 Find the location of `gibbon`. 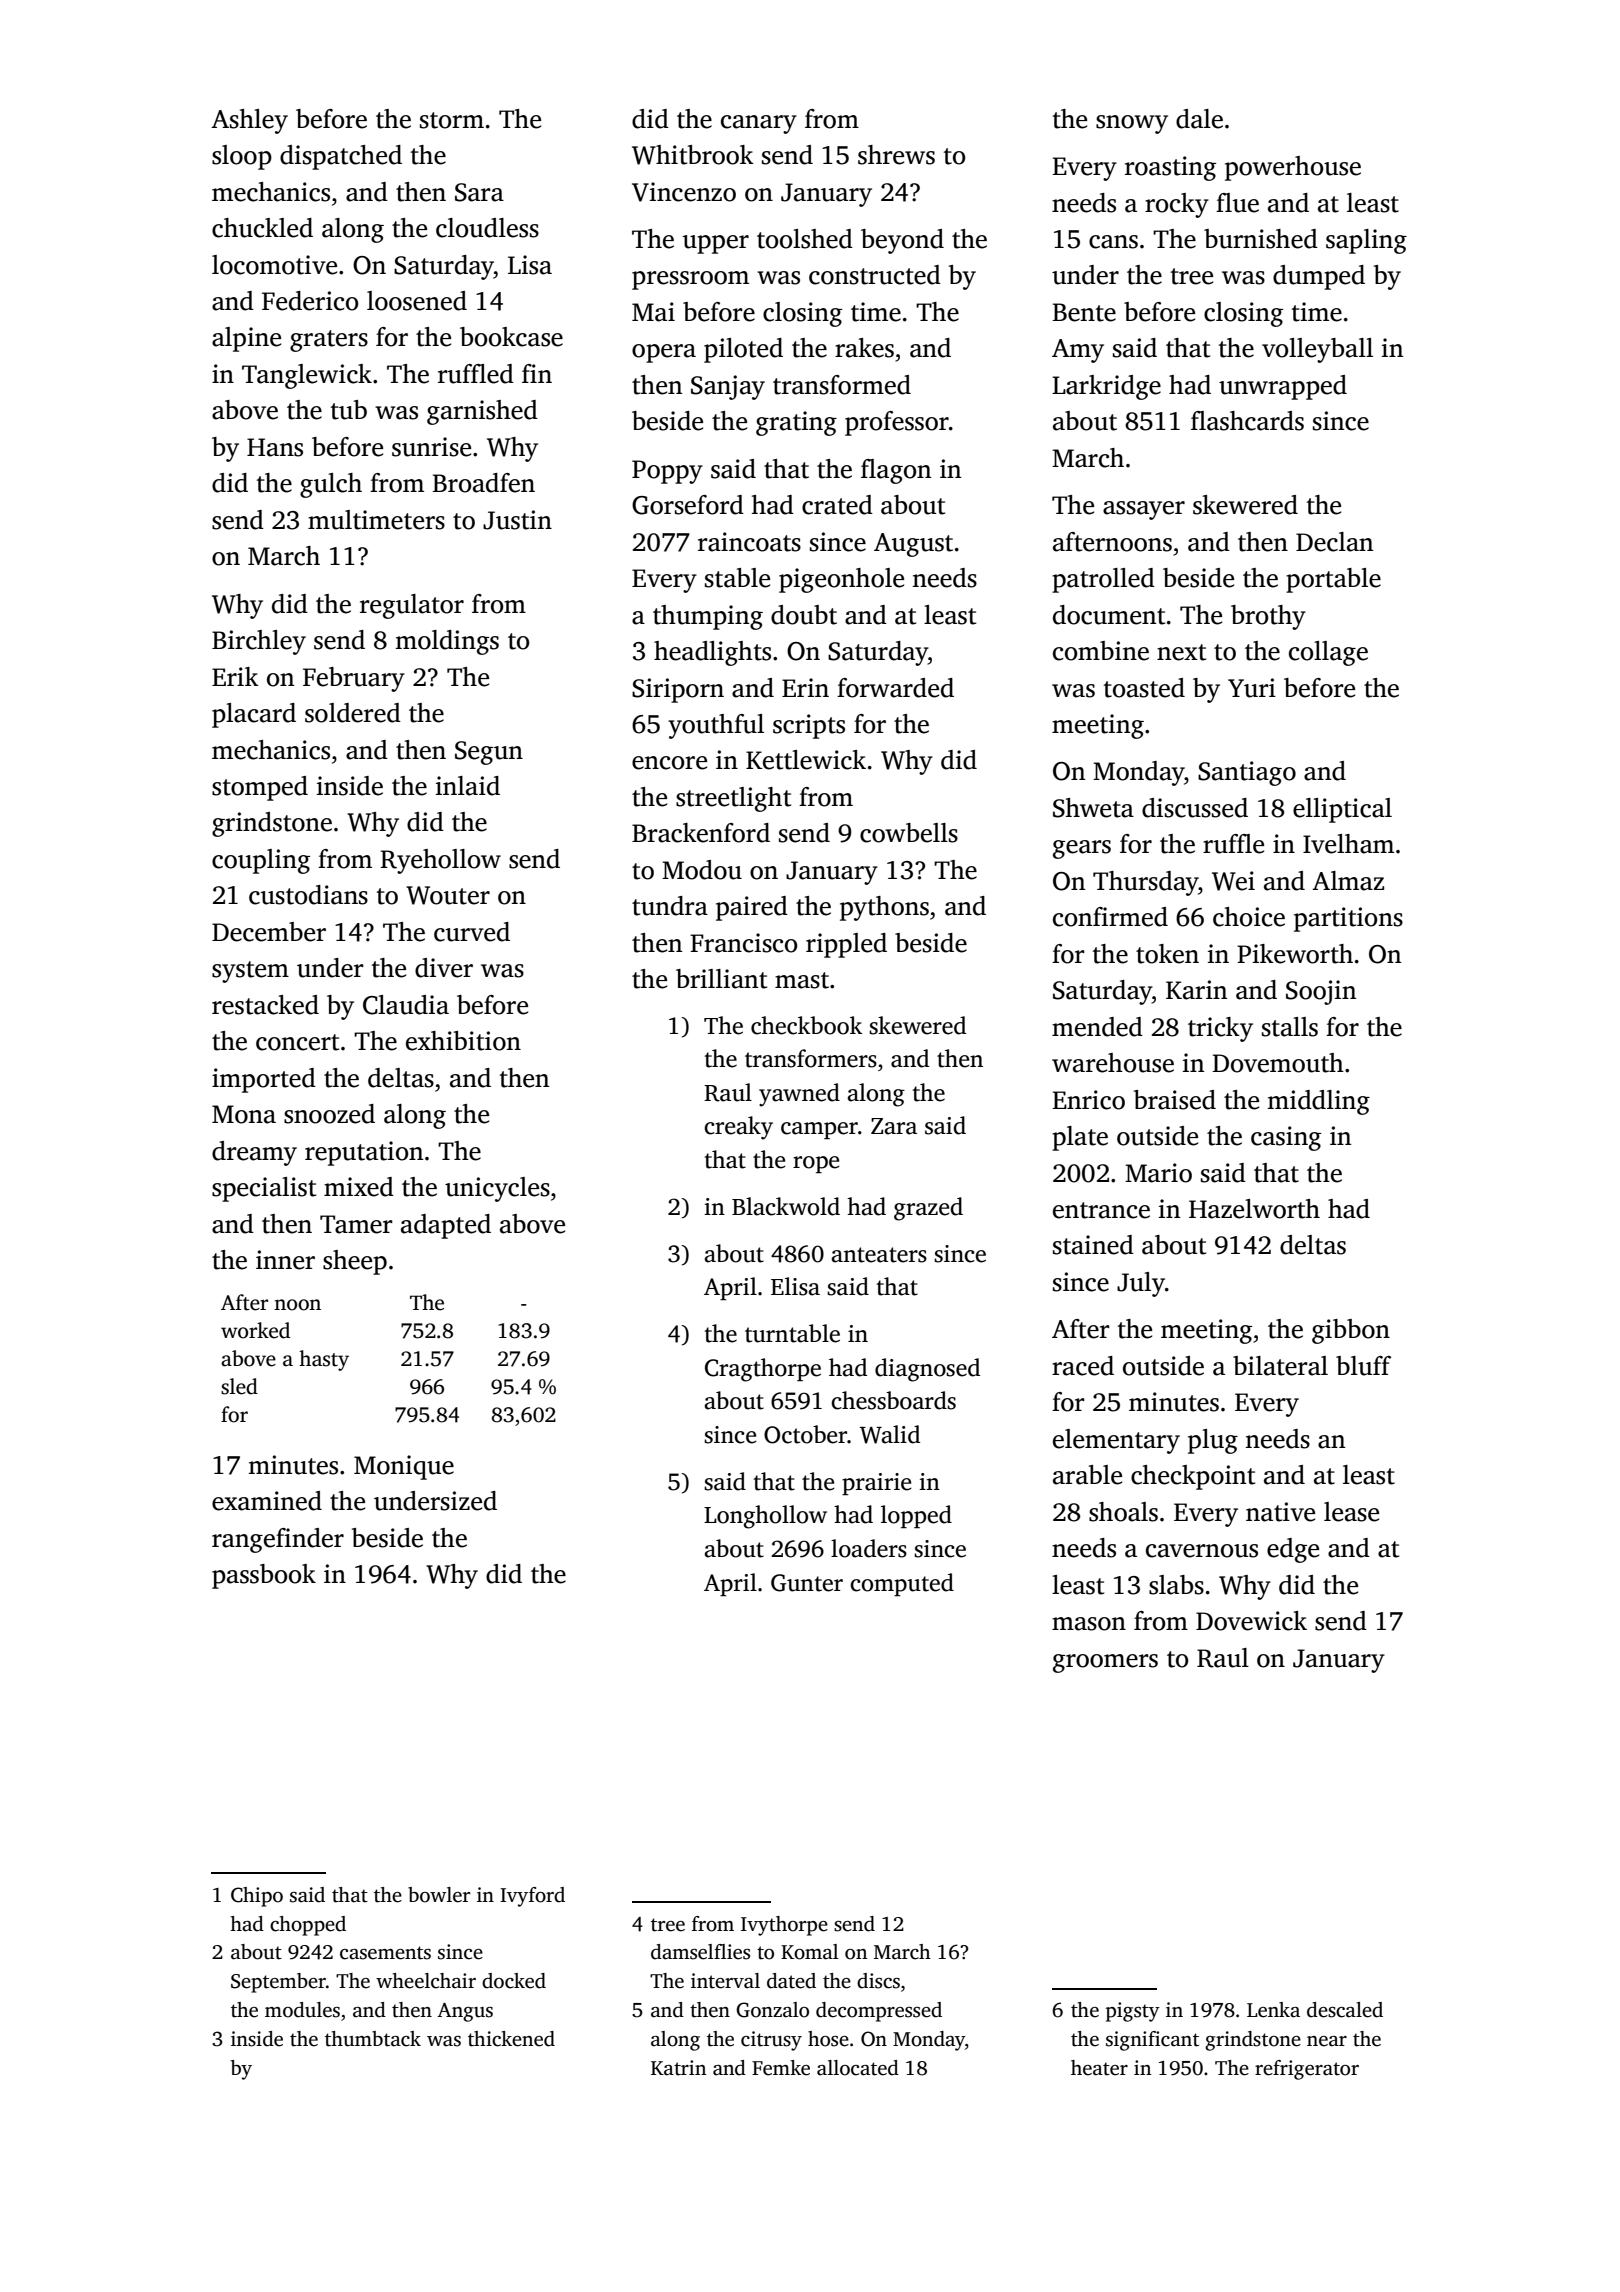

gibbon is located at coordinates (1351, 1331).
